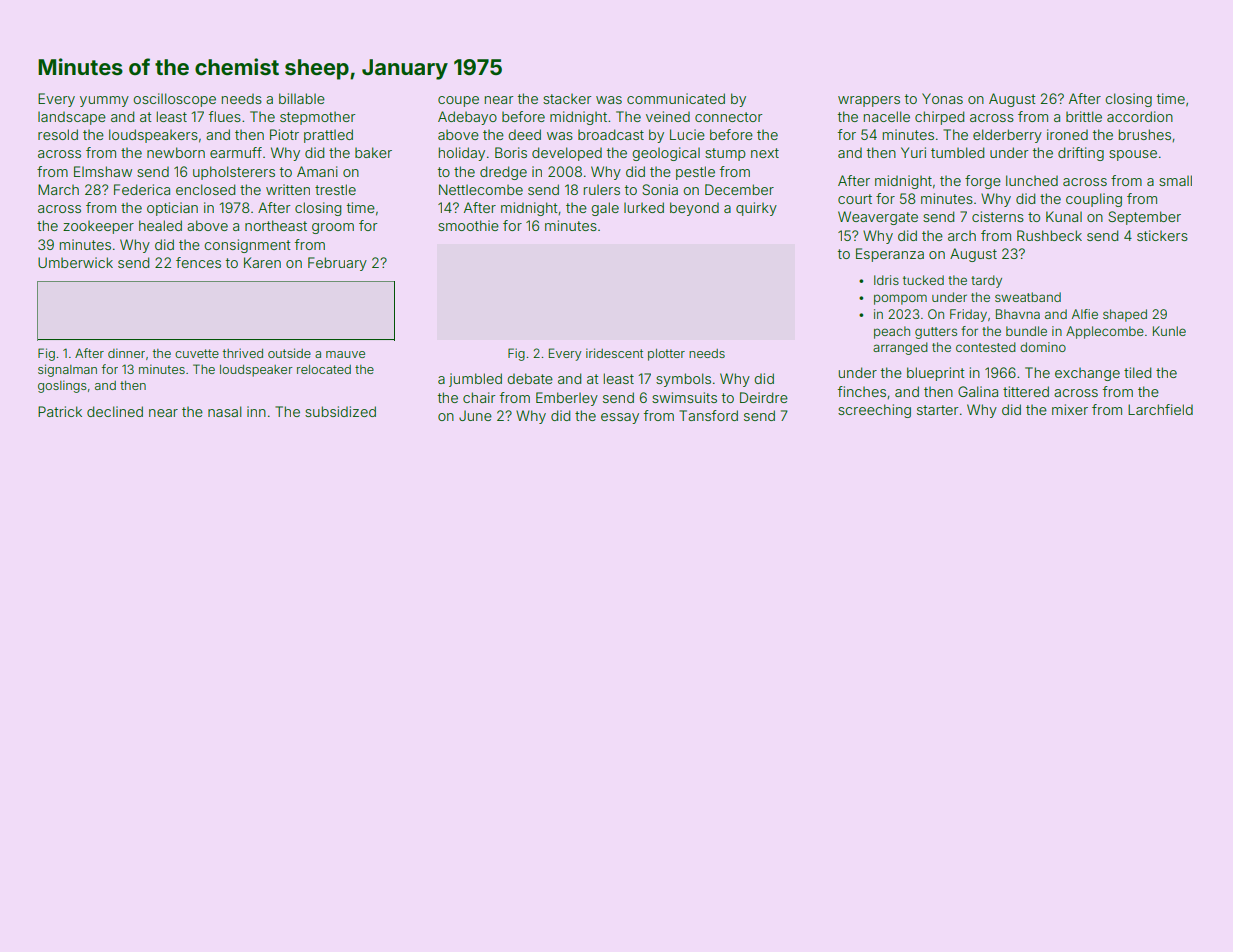  Describe the element at coordinates (115, 411) in the screenshot. I see `declined` at that location.
